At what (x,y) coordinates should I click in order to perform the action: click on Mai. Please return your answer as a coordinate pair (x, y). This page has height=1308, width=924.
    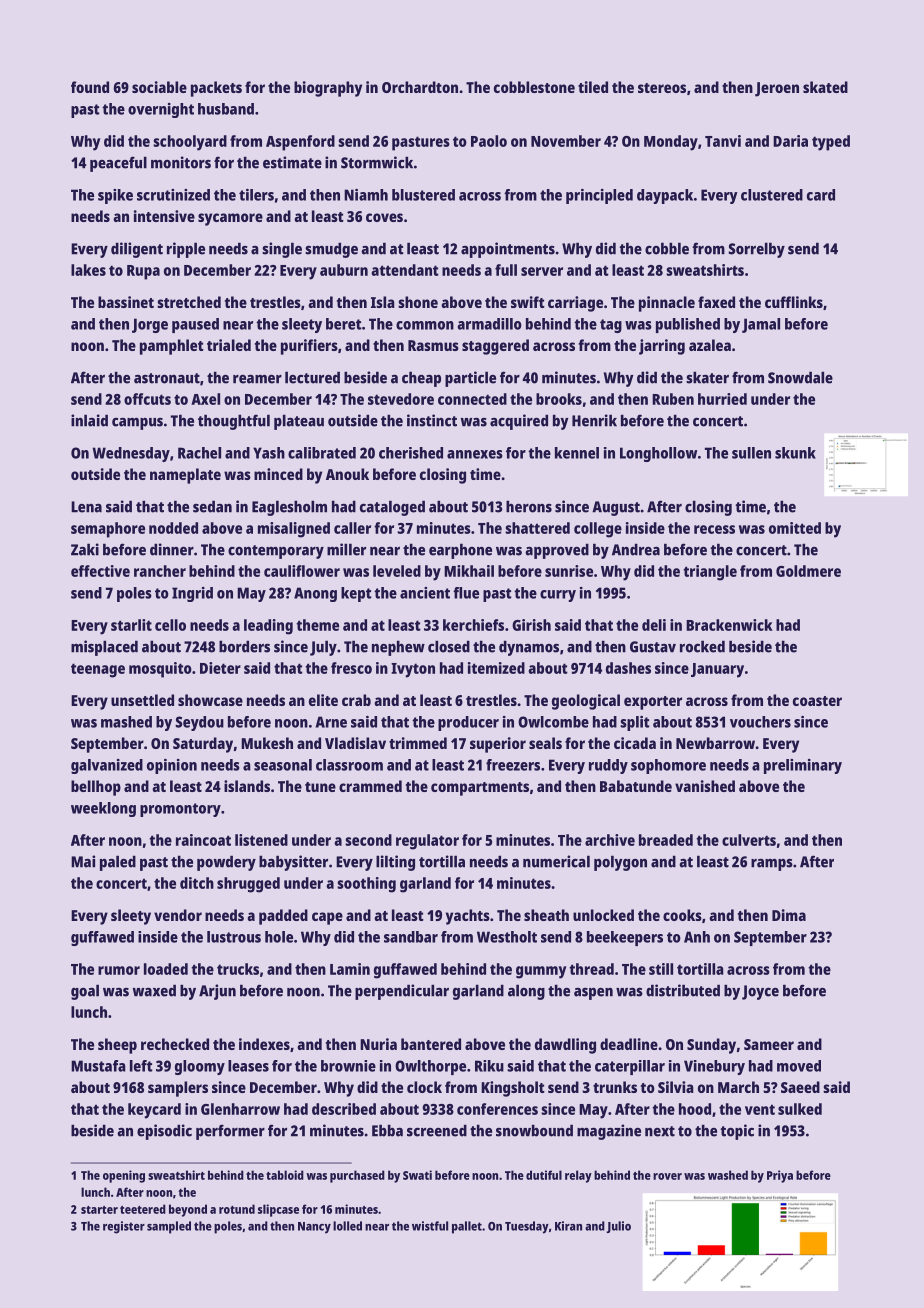
    Looking at the image, I should click on (83, 861).
